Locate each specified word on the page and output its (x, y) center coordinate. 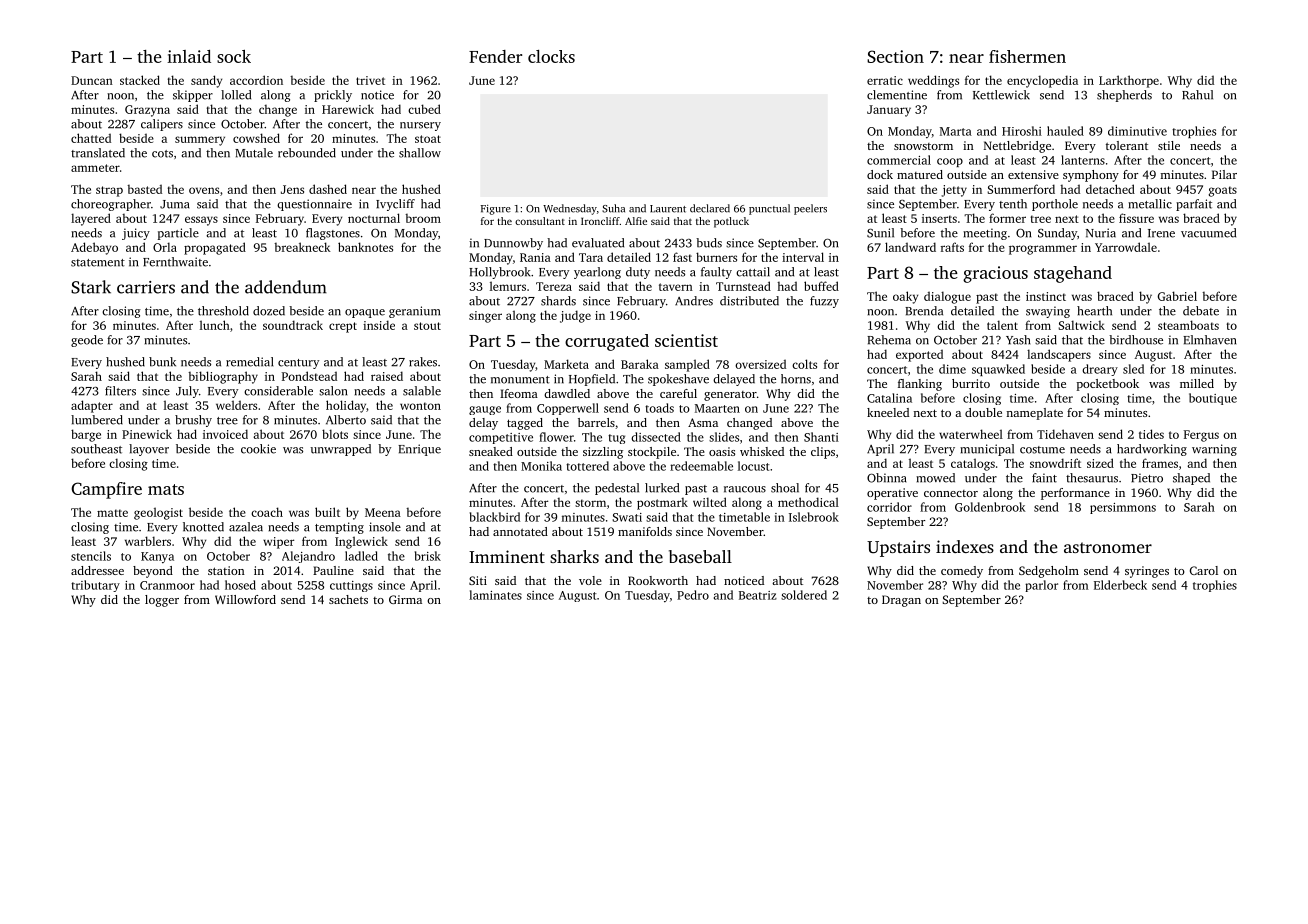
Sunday (1057, 234)
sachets (348, 599)
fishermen (1027, 56)
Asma (703, 422)
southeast (96, 449)
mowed (935, 478)
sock (234, 56)
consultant (540, 221)
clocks (551, 56)
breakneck (302, 247)
